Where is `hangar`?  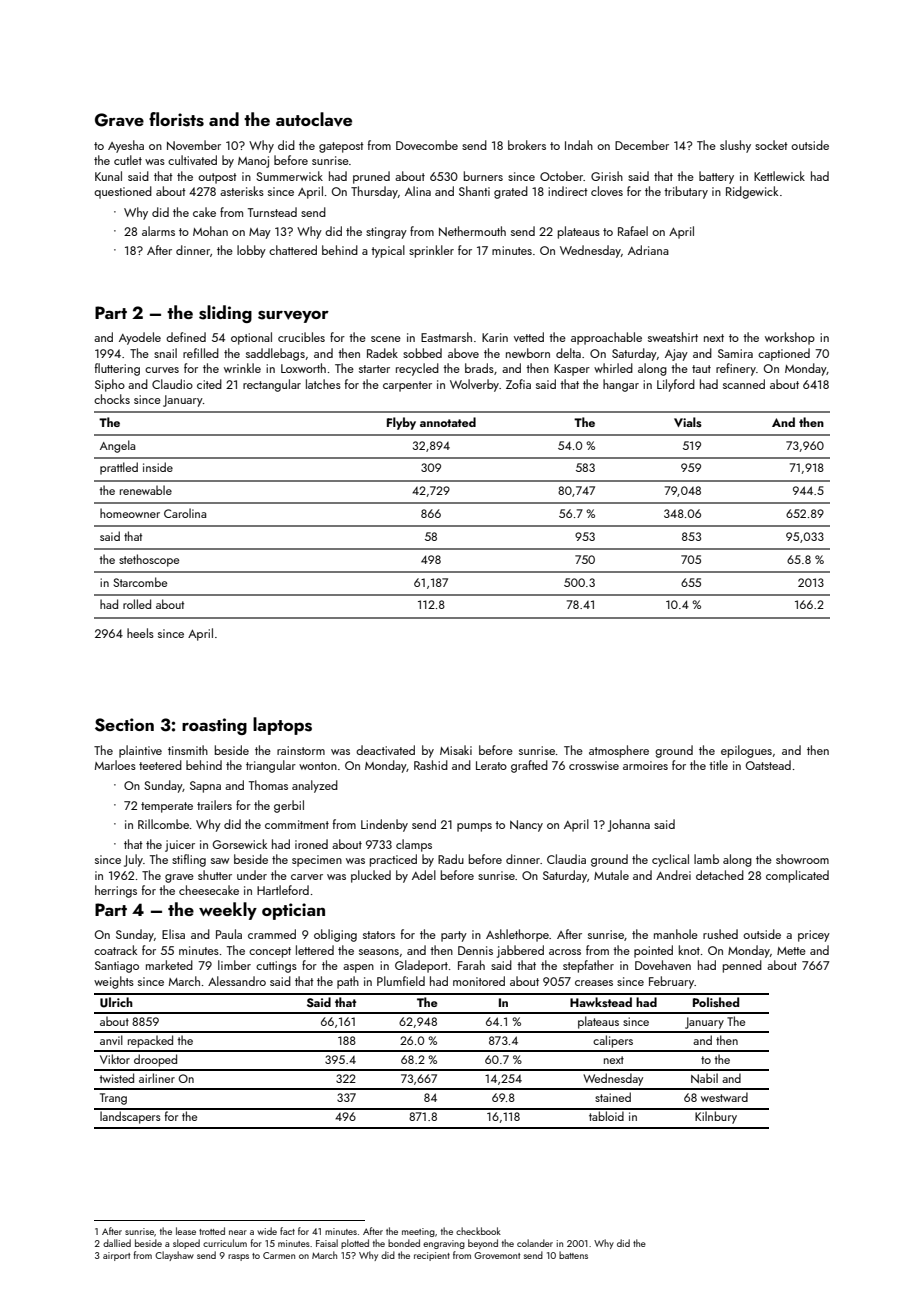
hangar is located at coordinates (621, 385).
